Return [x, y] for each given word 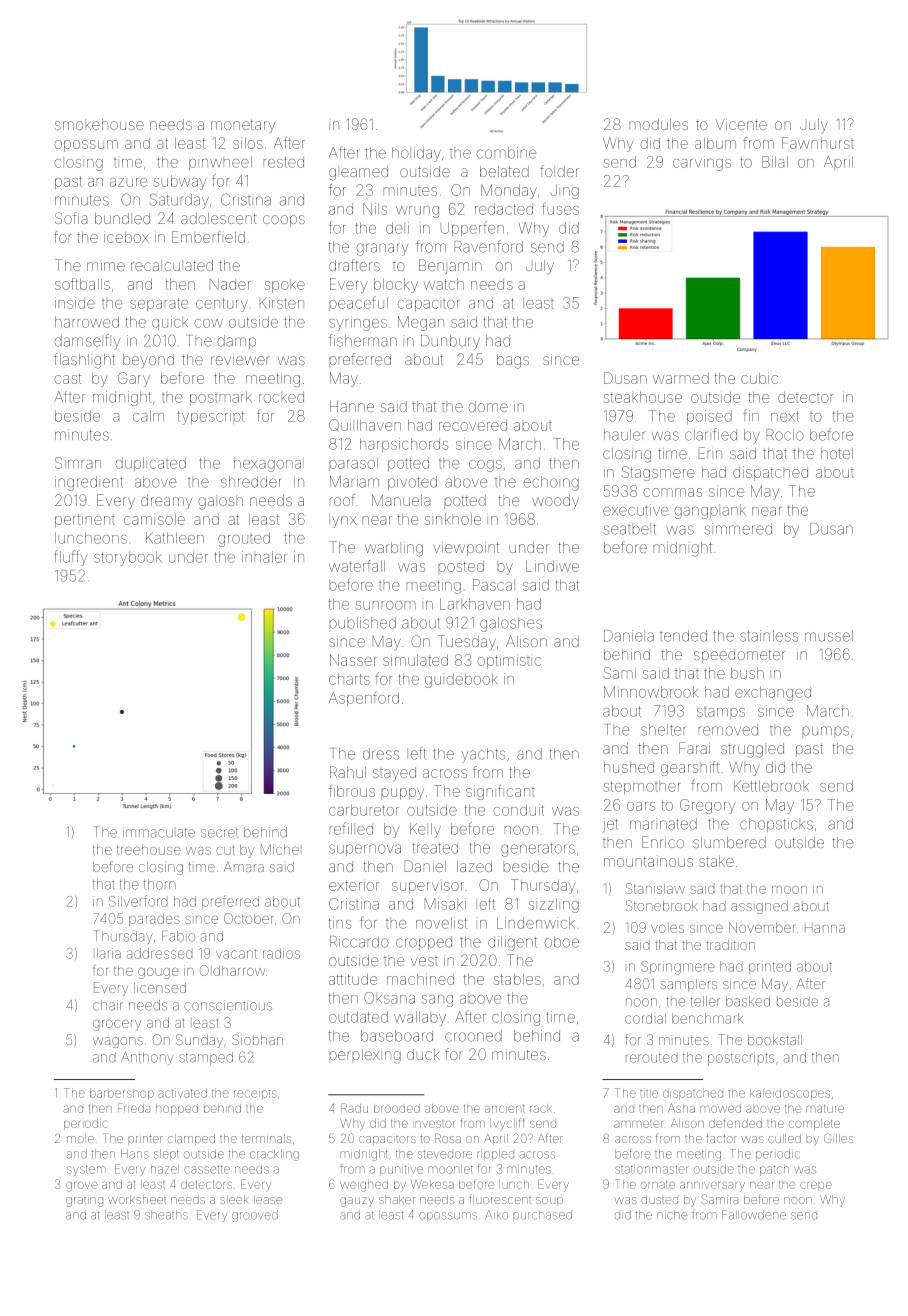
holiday [416, 154]
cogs [485, 466]
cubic [759, 378]
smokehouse [99, 124]
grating [84, 1202]
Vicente [741, 124]
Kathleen [175, 538]
